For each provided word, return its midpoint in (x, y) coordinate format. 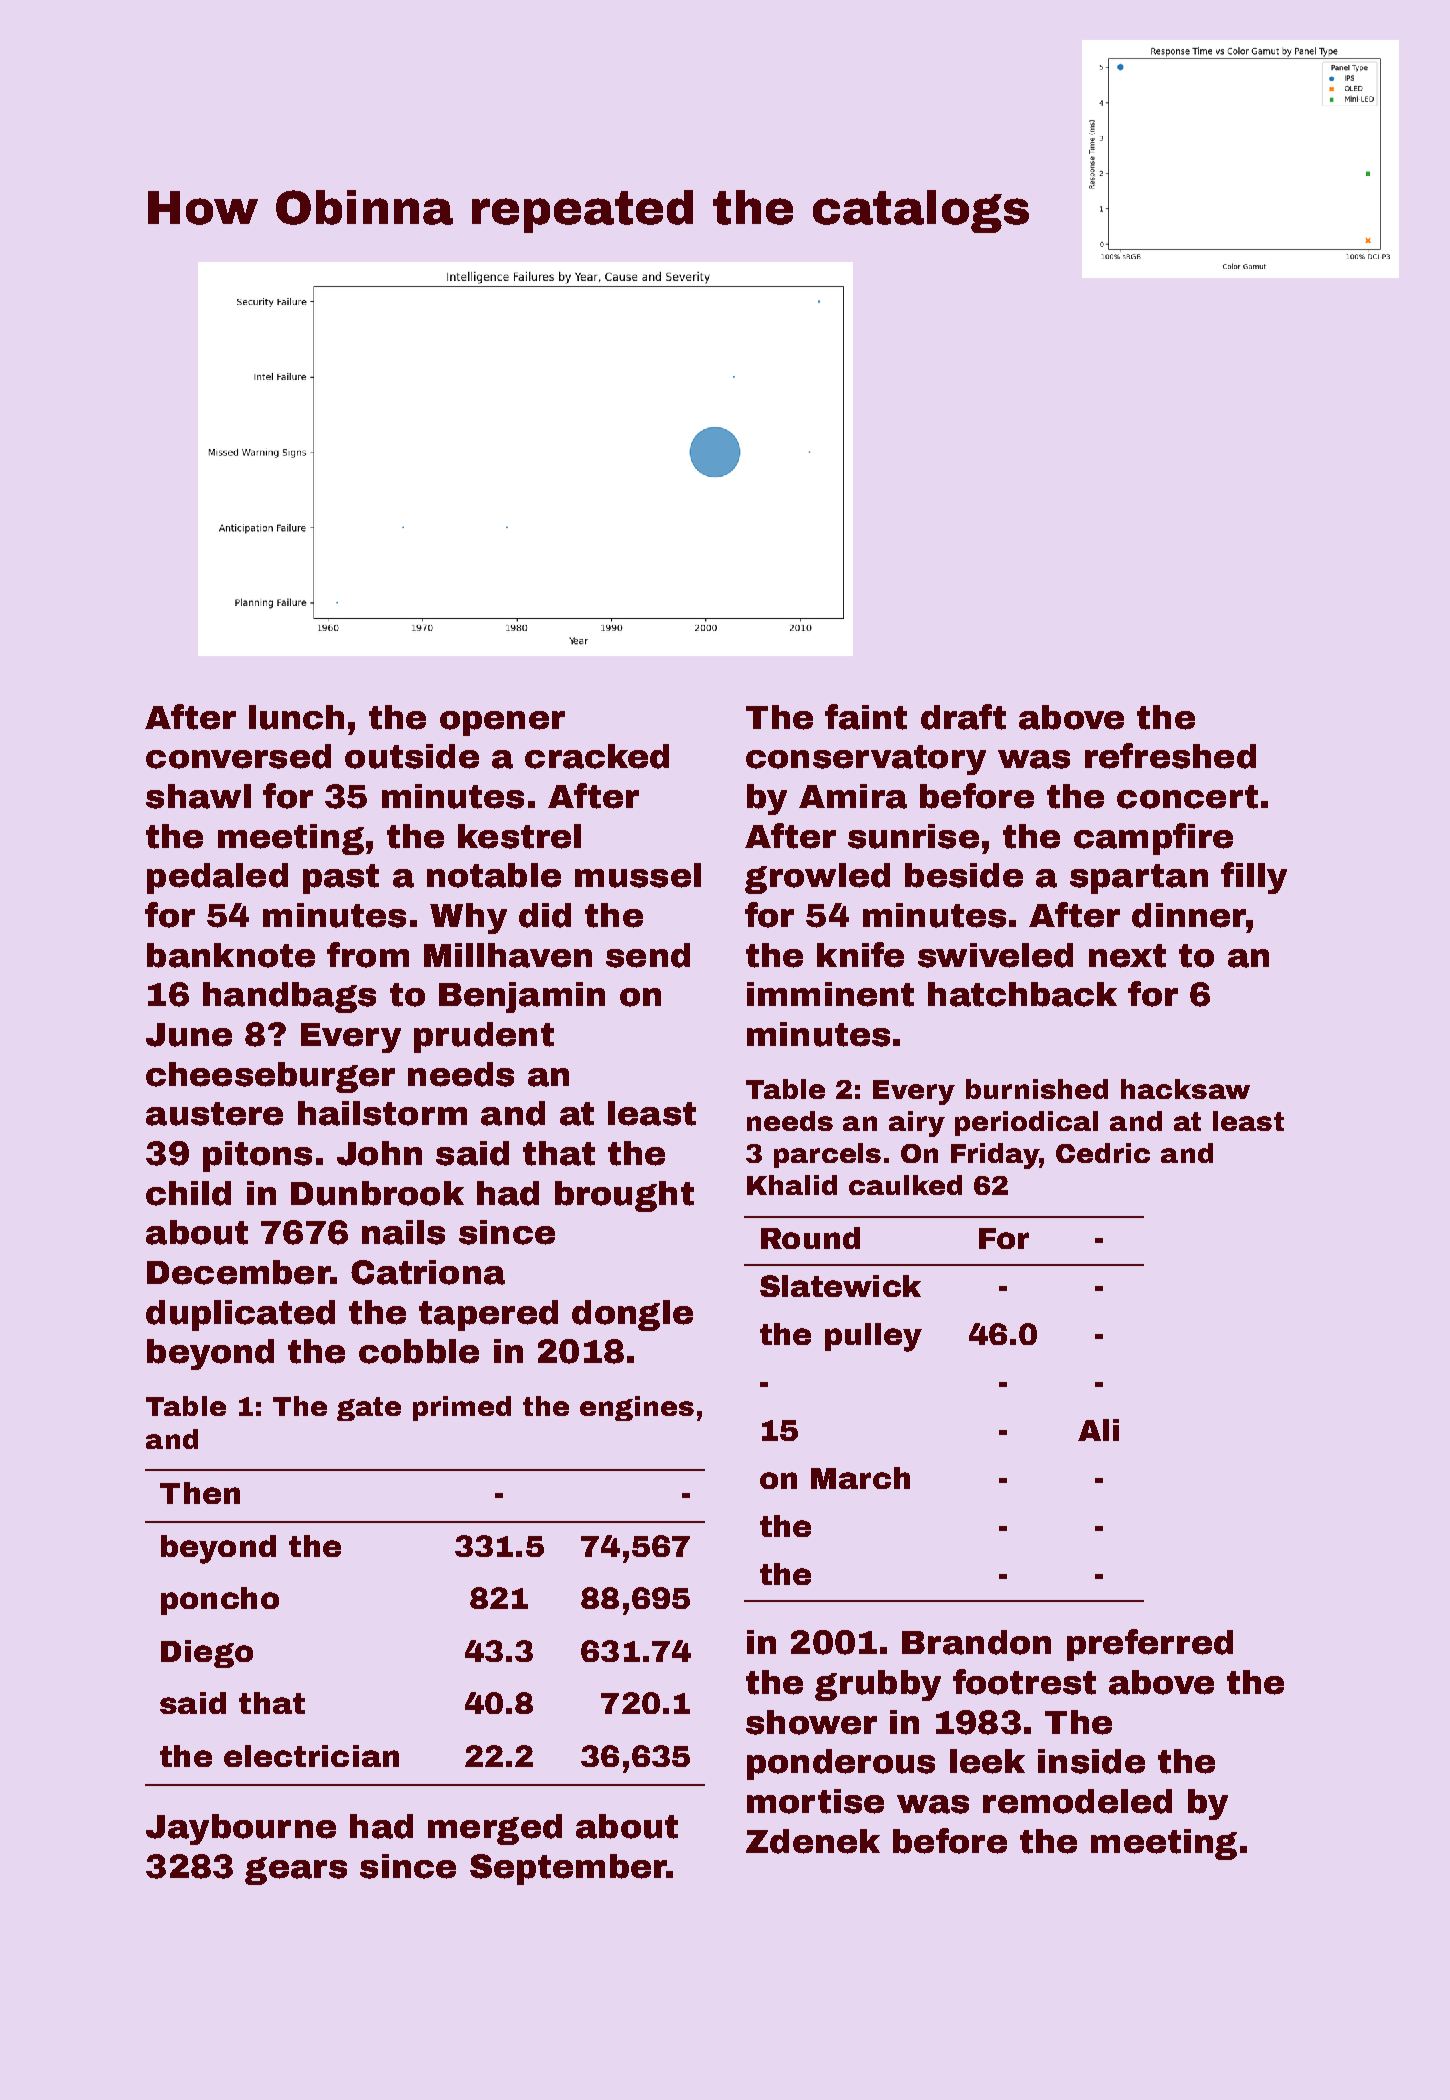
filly (1254, 878)
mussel (638, 875)
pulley (873, 1337)
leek (987, 1761)
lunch (296, 717)
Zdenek (813, 1841)
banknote (231, 955)
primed (462, 1408)
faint (866, 717)
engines (637, 1408)
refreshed (1170, 756)
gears (296, 1871)
